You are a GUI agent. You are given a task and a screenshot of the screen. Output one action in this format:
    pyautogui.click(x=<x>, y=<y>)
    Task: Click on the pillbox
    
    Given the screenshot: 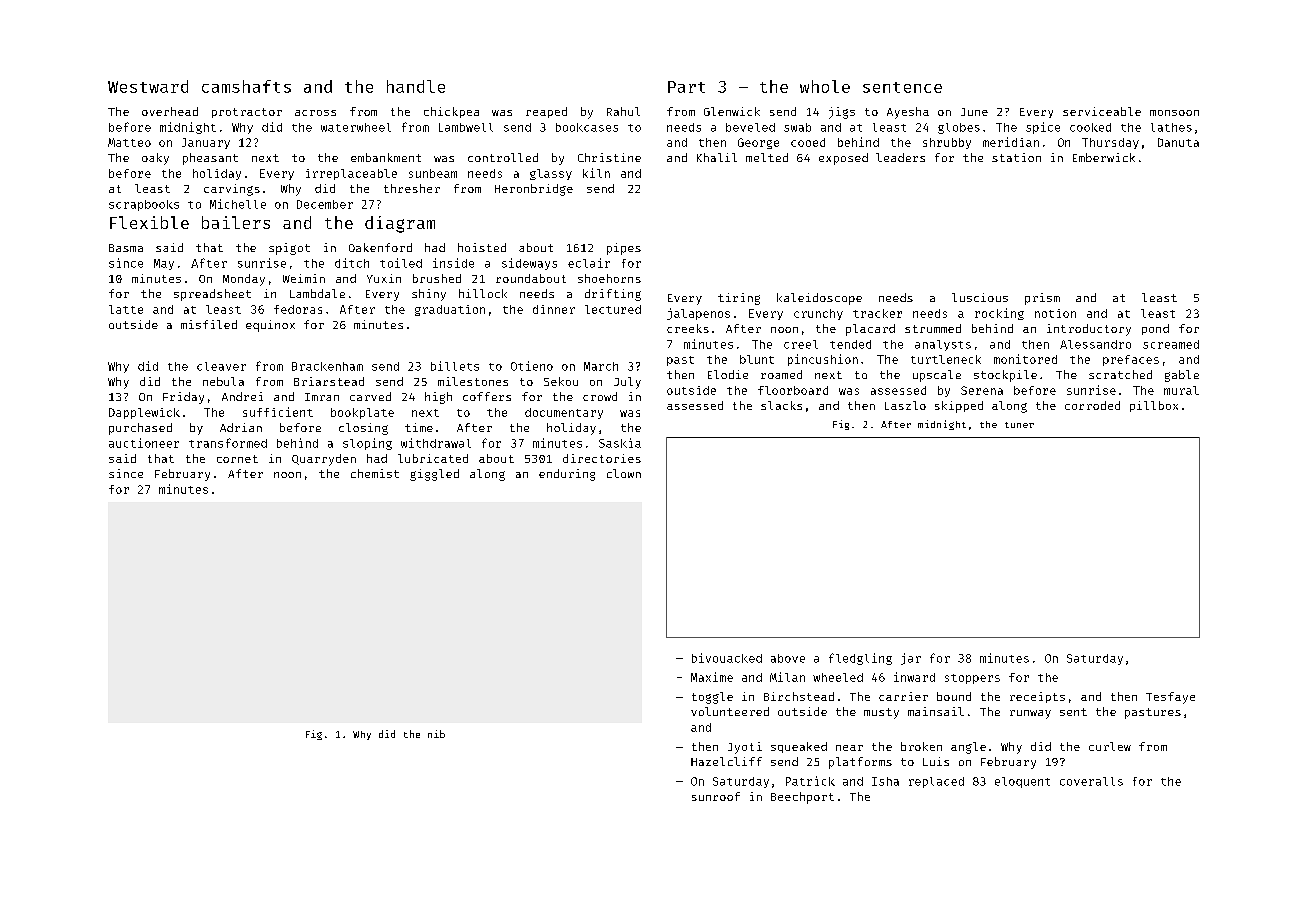 What is the action you would take?
    pyautogui.click(x=1154, y=406)
